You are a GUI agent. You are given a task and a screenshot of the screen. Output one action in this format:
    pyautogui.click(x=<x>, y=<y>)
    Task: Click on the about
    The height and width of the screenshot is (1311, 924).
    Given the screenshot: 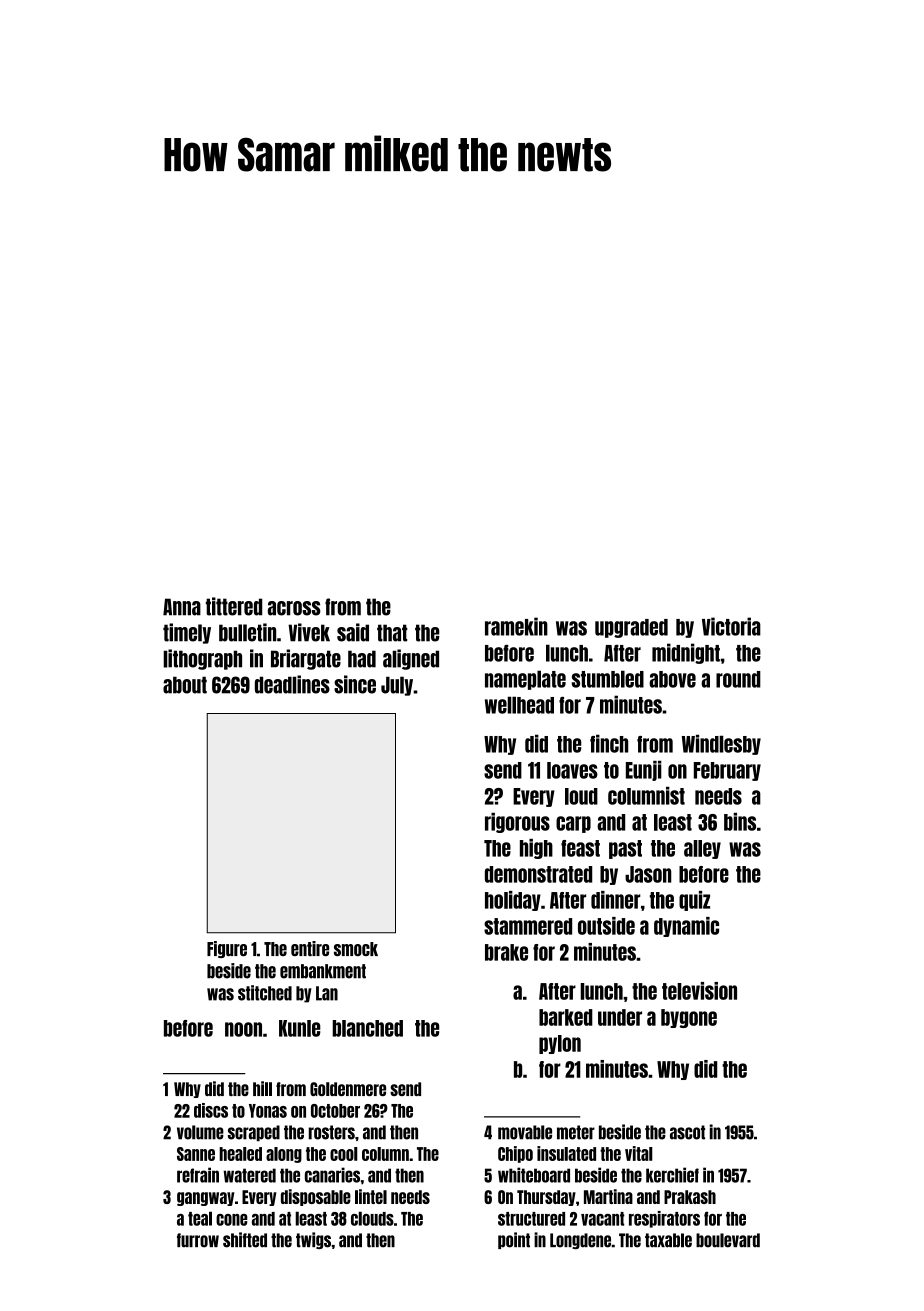 What is the action you would take?
    pyautogui.click(x=185, y=685)
